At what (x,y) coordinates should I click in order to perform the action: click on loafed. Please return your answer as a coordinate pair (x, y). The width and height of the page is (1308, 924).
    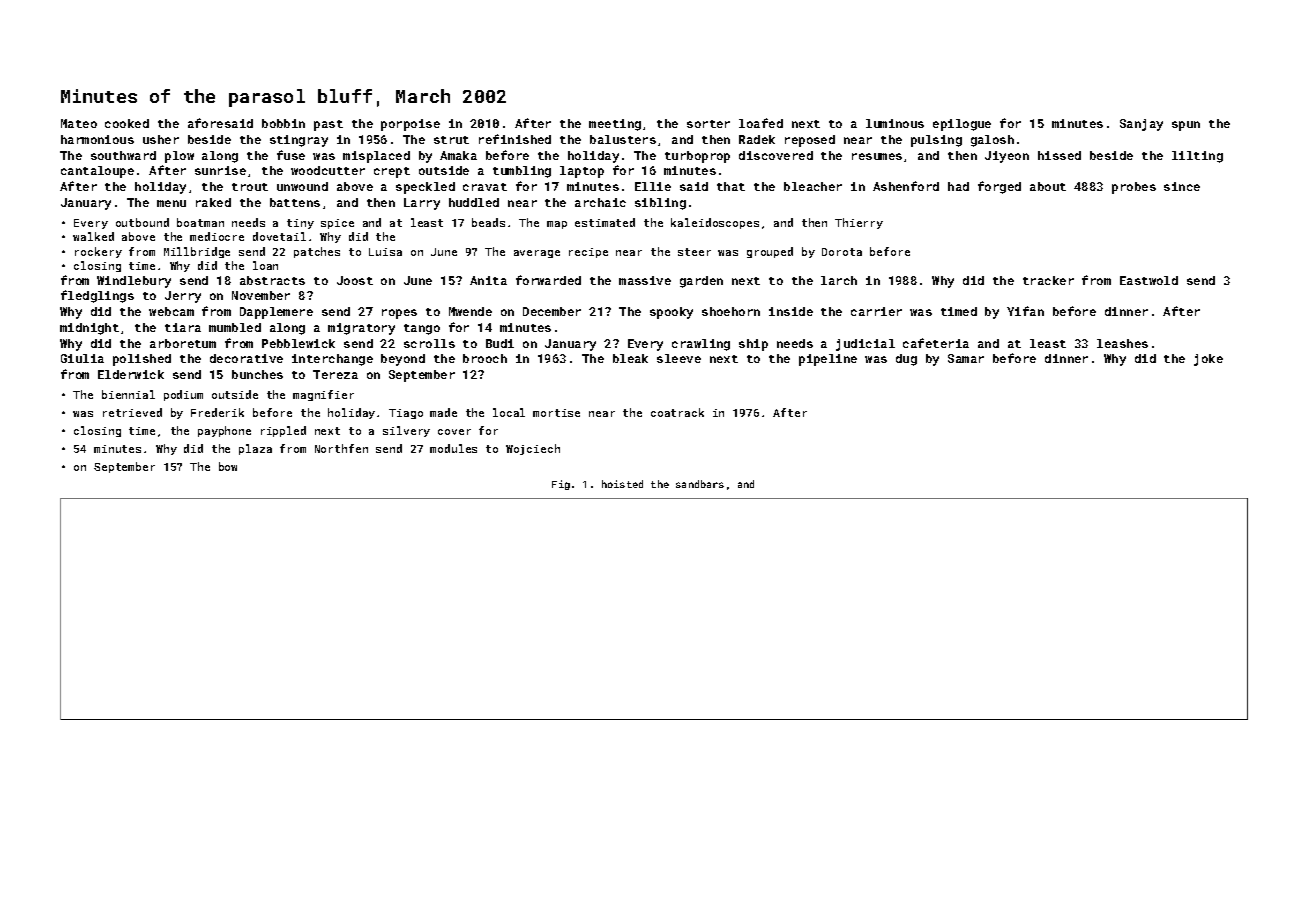
    Looking at the image, I should click on (761, 123).
